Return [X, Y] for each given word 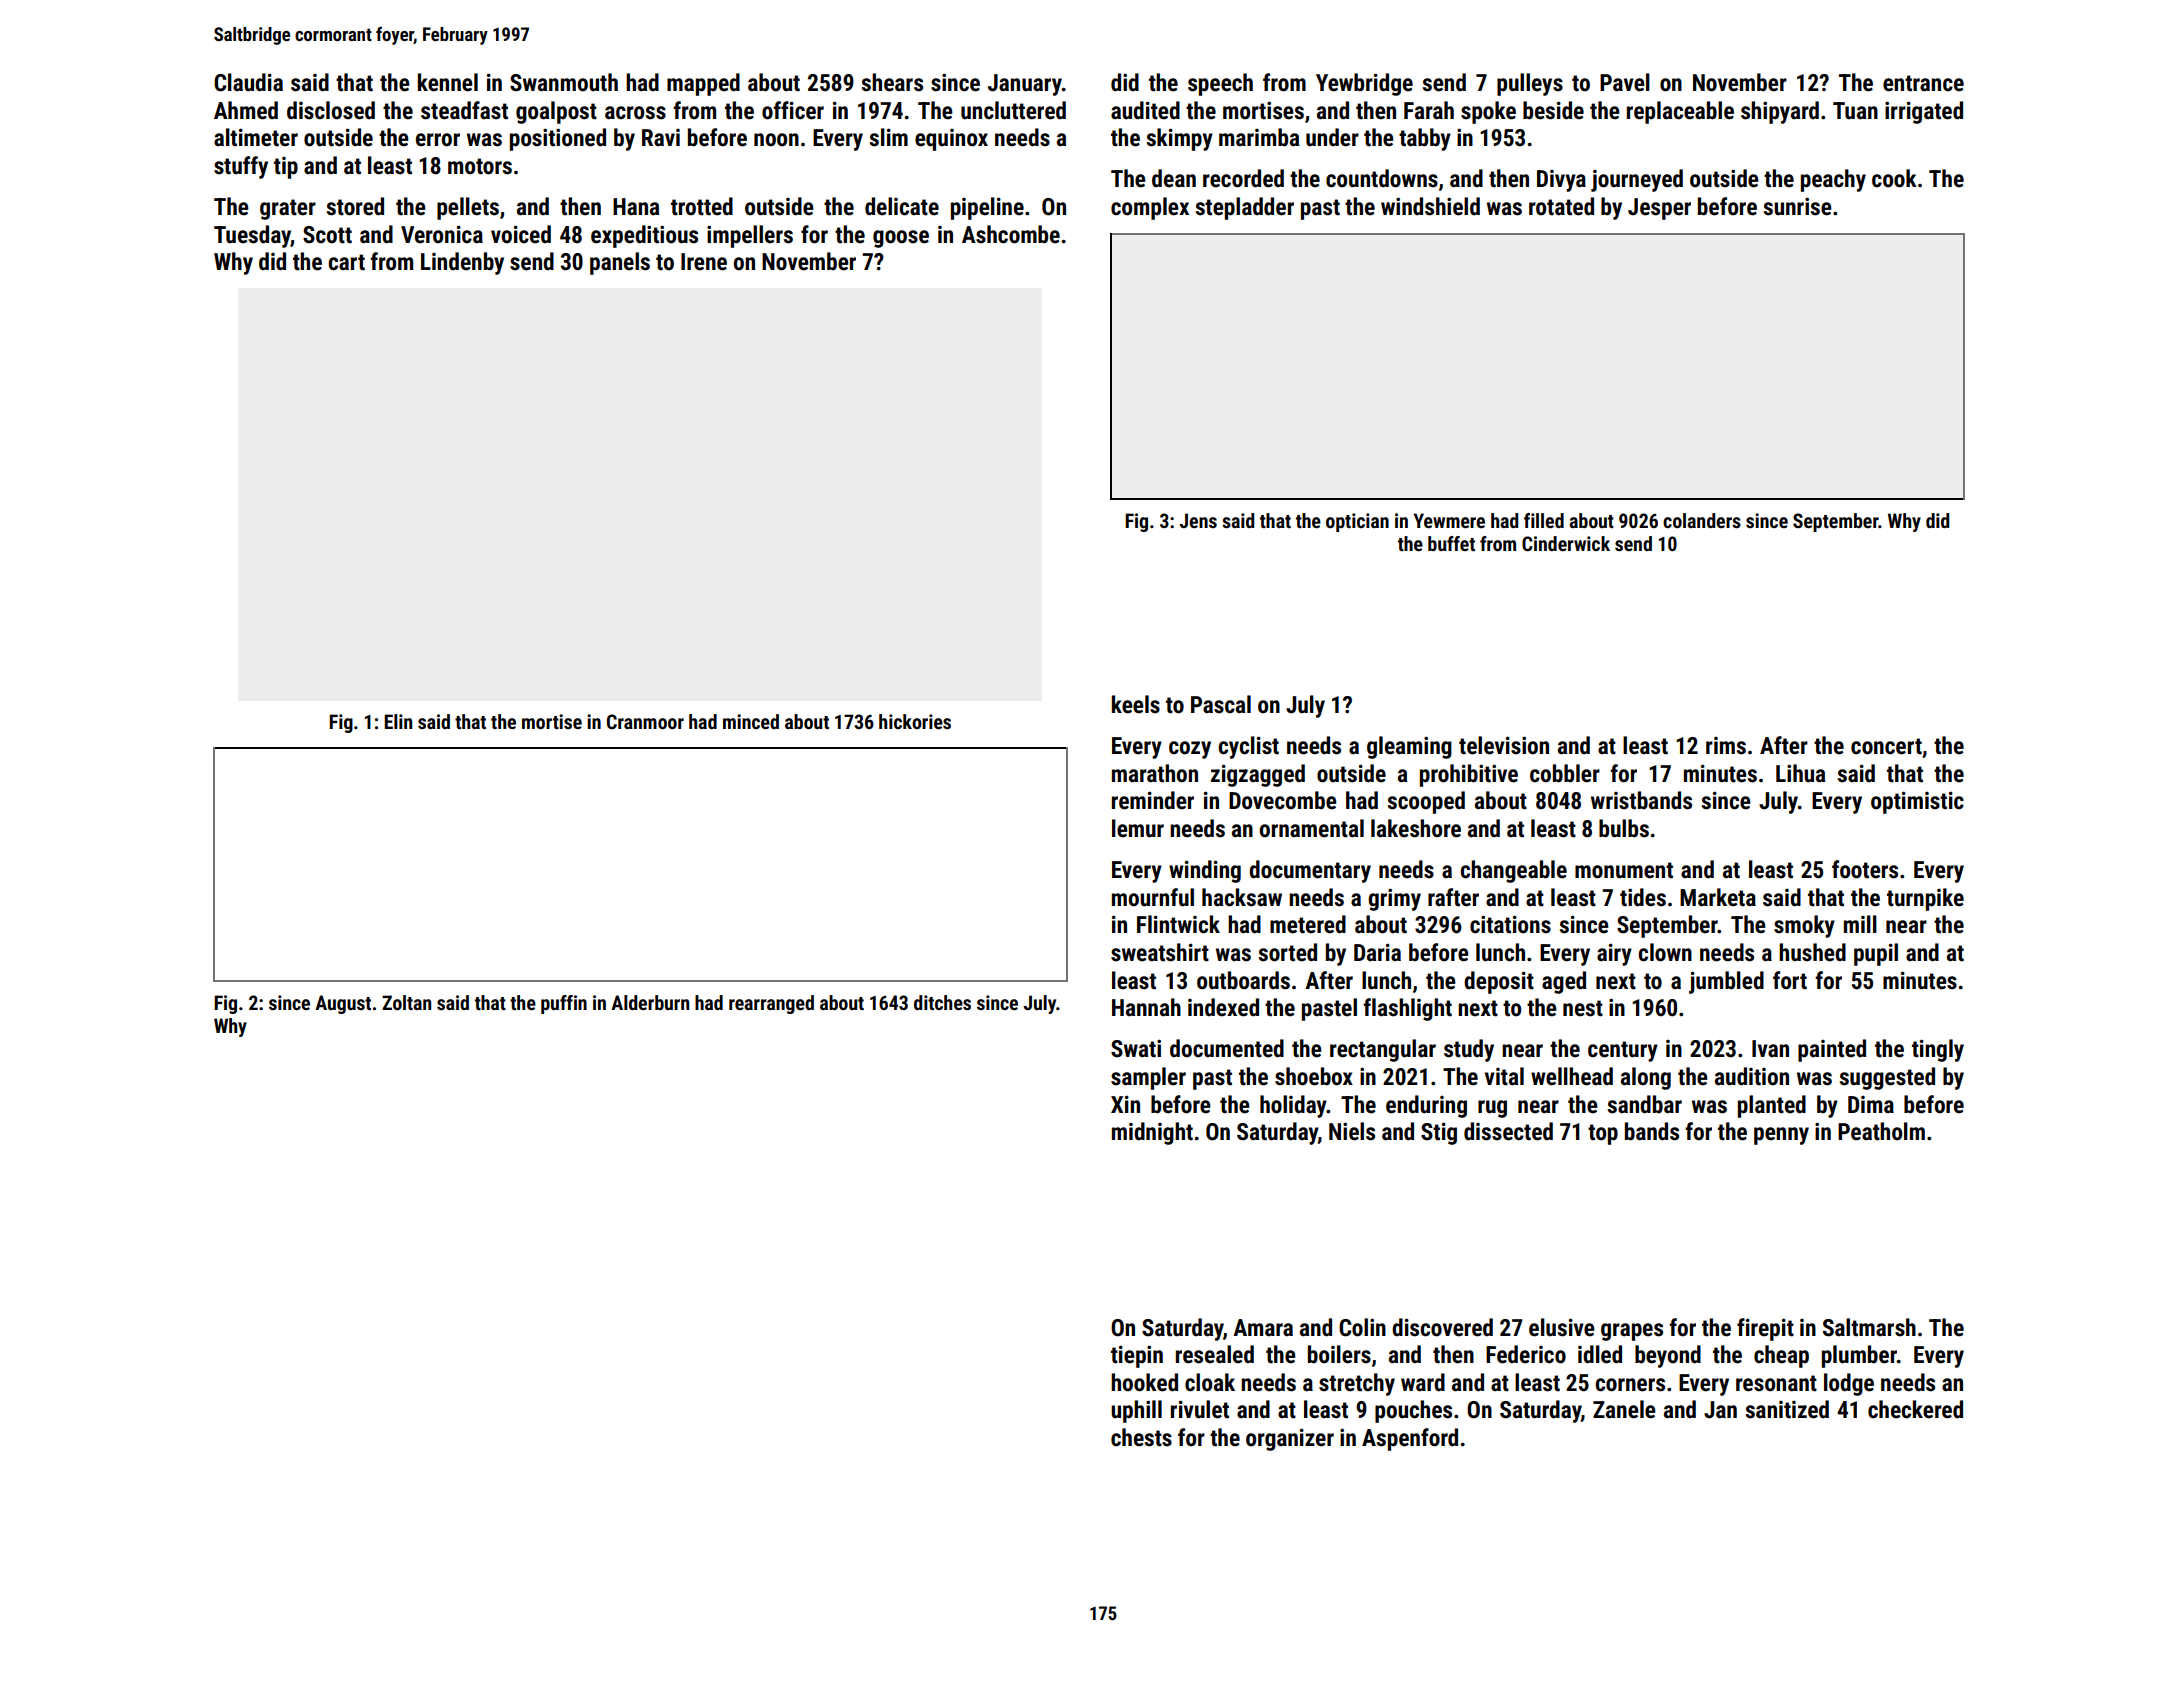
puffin [564, 1004]
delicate [902, 206]
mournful [1153, 897]
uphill [1136, 1411]
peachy [1833, 180]
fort [1790, 980]
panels [620, 263]
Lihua [1801, 773]
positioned [558, 139]
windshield [1430, 206]
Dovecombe [1283, 800]
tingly [1938, 1050]
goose [901, 239]
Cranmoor [645, 721]
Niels [1352, 1131]
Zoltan [406, 1002]
